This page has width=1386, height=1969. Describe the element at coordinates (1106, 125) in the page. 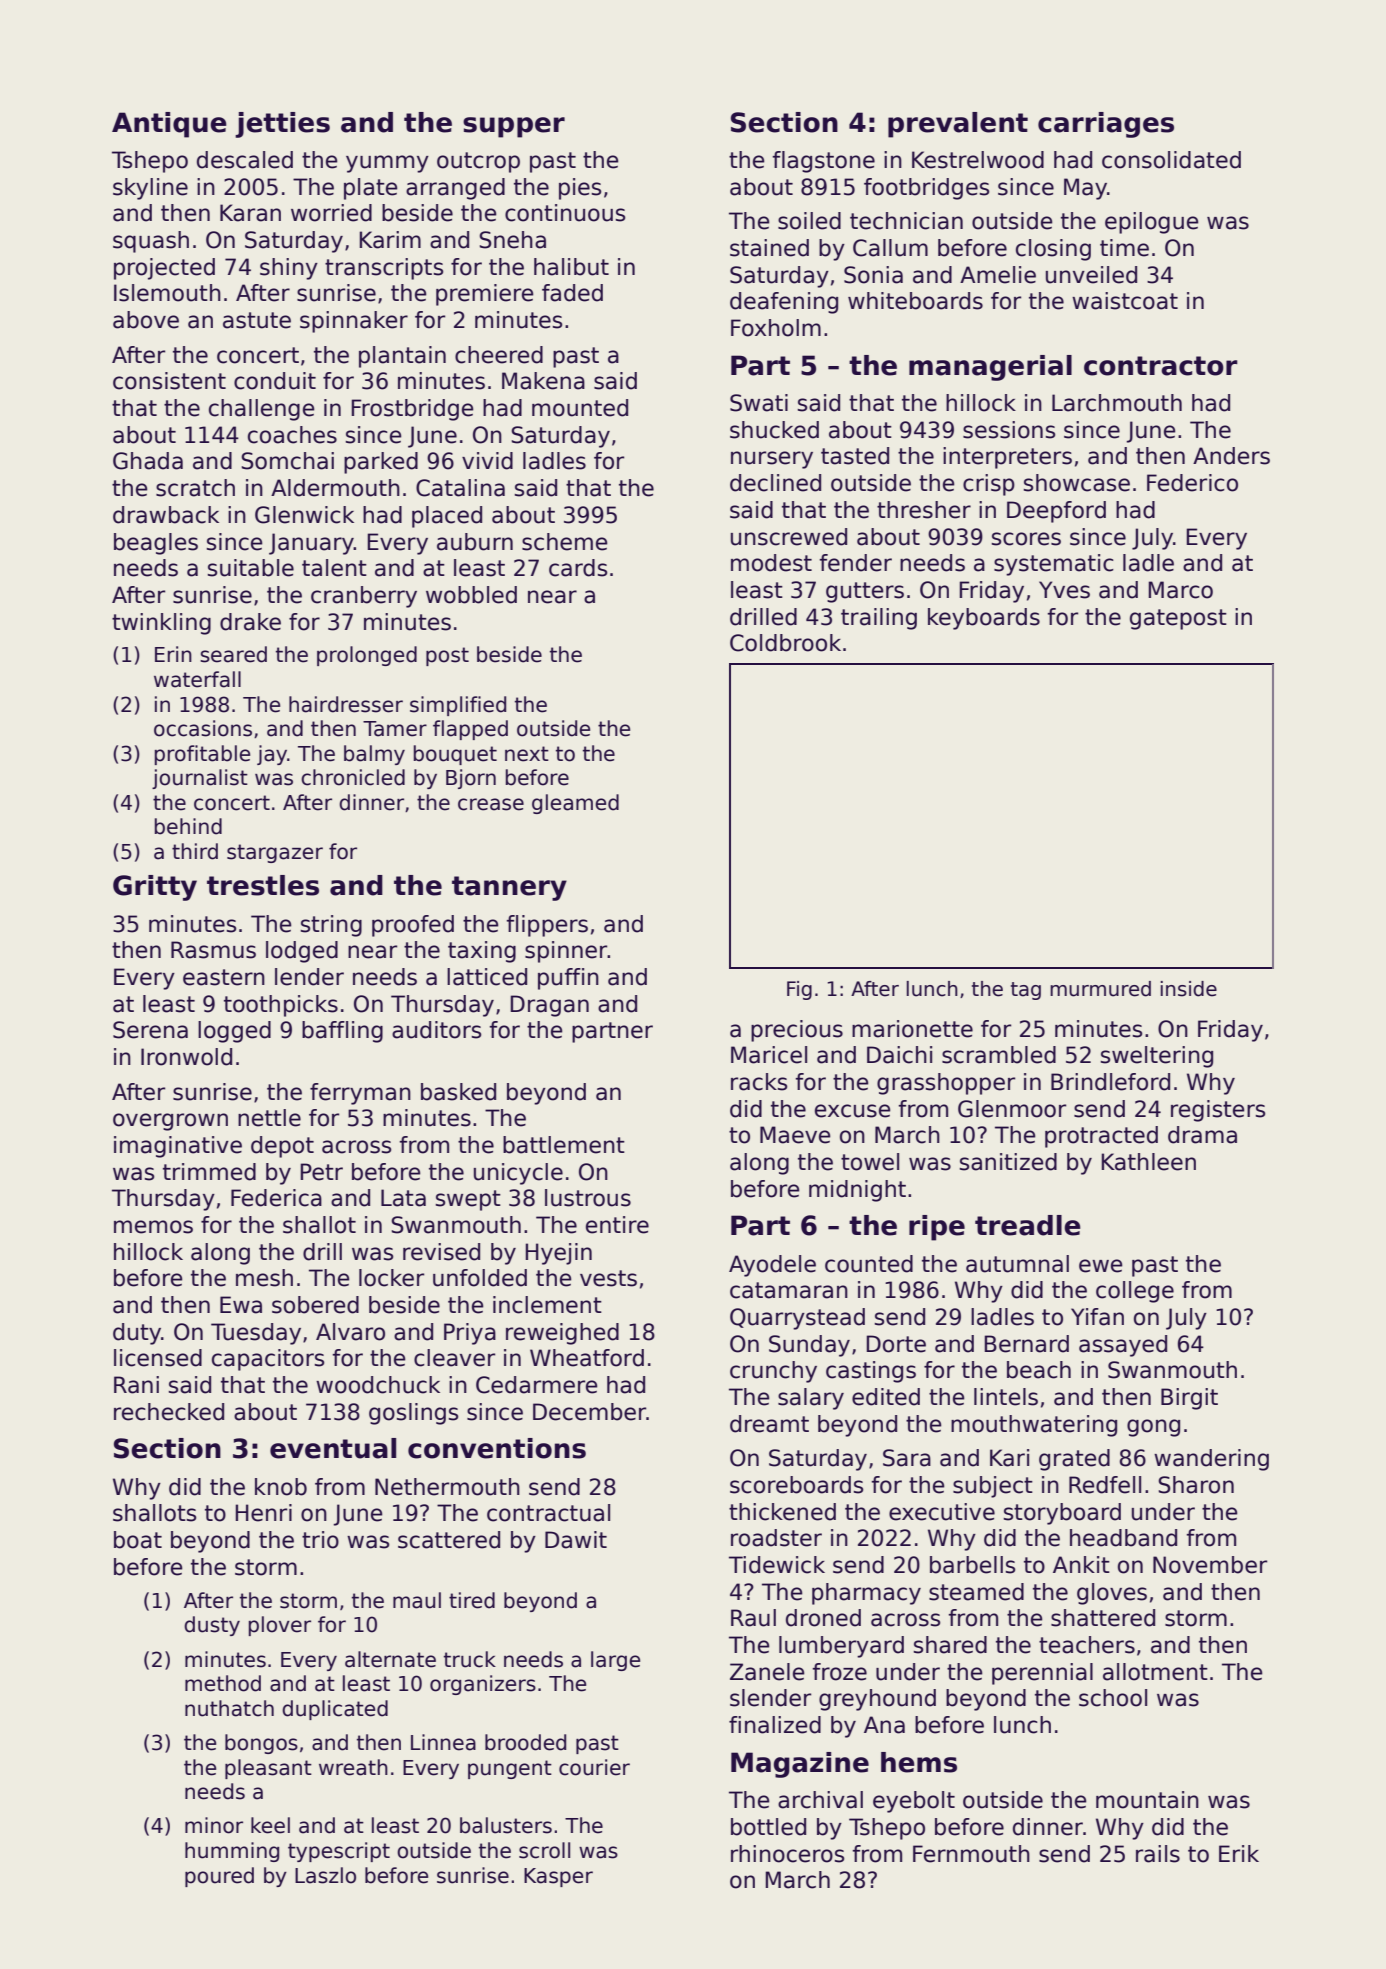

I see `carriages` at that location.
